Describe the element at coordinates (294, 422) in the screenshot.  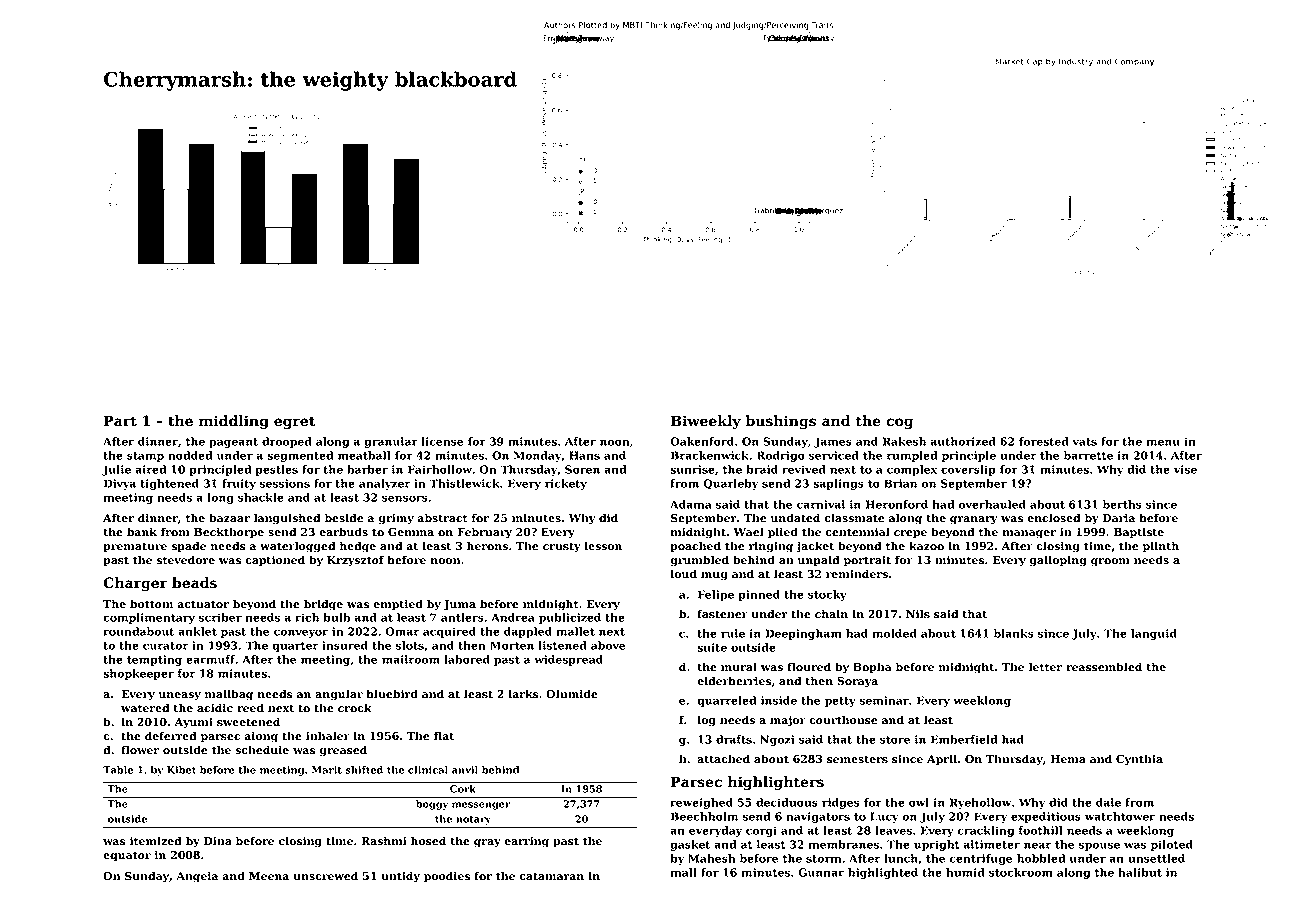
I see `egret` at that location.
